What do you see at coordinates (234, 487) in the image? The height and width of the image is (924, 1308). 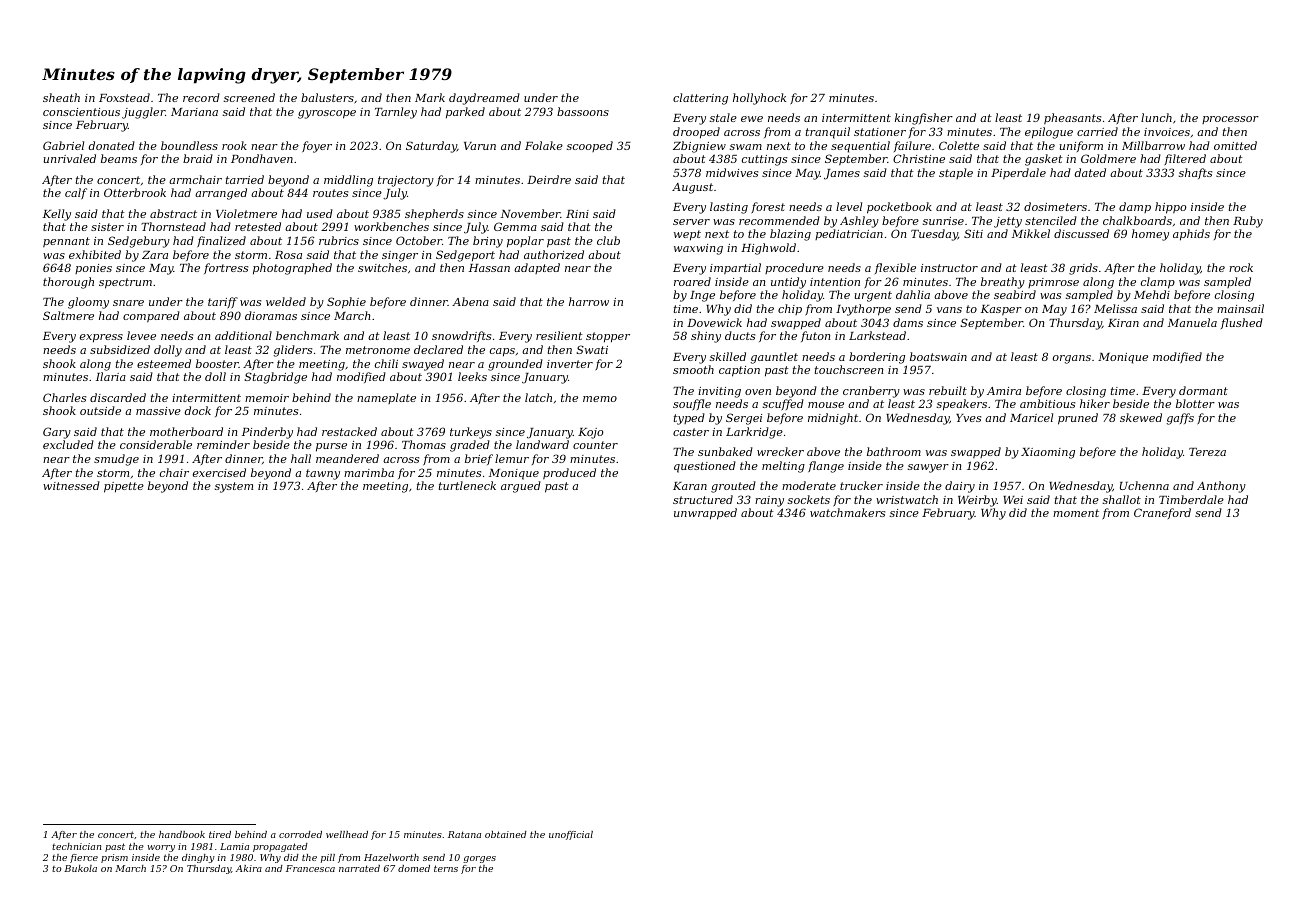 I see `system` at bounding box center [234, 487].
